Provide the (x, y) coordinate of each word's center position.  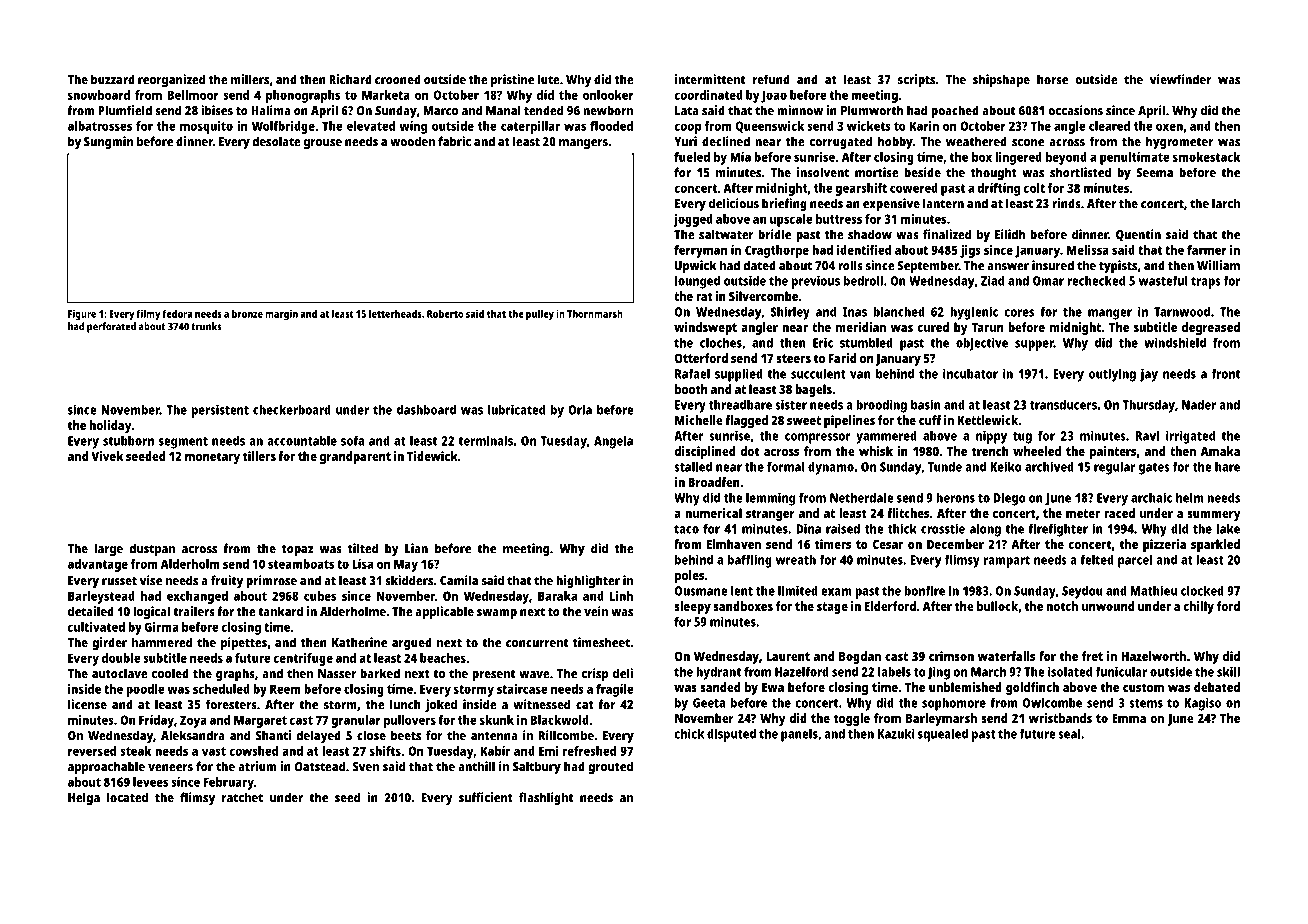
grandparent (355, 457)
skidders (409, 580)
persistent (220, 411)
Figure (82, 315)
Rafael (692, 374)
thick (902, 528)
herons (955, 498)
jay (1149, 375)
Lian (416, 548)
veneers (170, 768)
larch (1226, 203)
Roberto (445, 314)
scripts (916, 81)
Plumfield (125, 110)
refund (771, 79)
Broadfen (714, 482)
